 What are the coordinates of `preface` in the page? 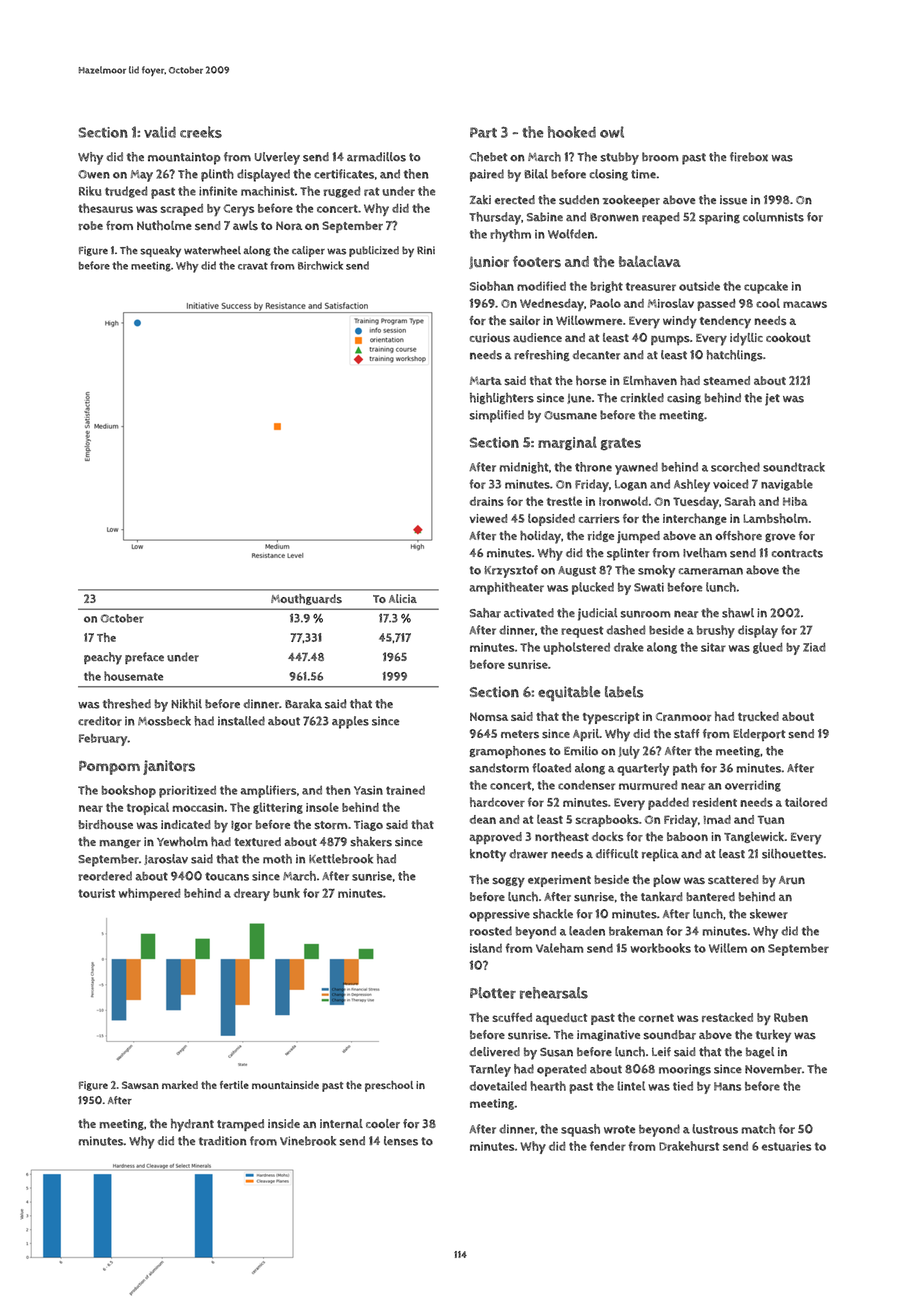 It's located at (144, 658).
